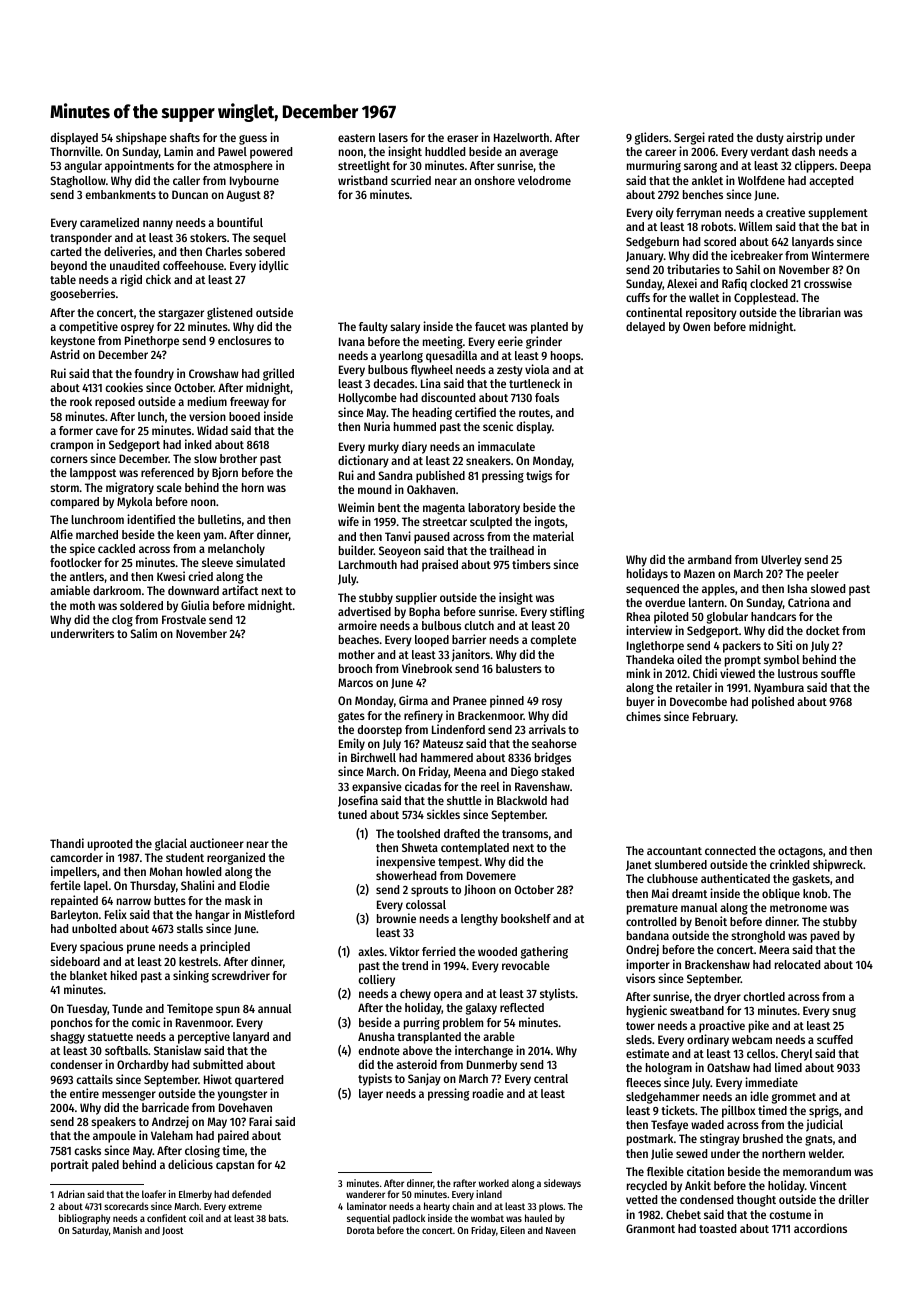 The image size is (924, 1308). What do you see at coordinates (185, 137) in the page?
I see `shafts` at bounding box center [185, 137].
